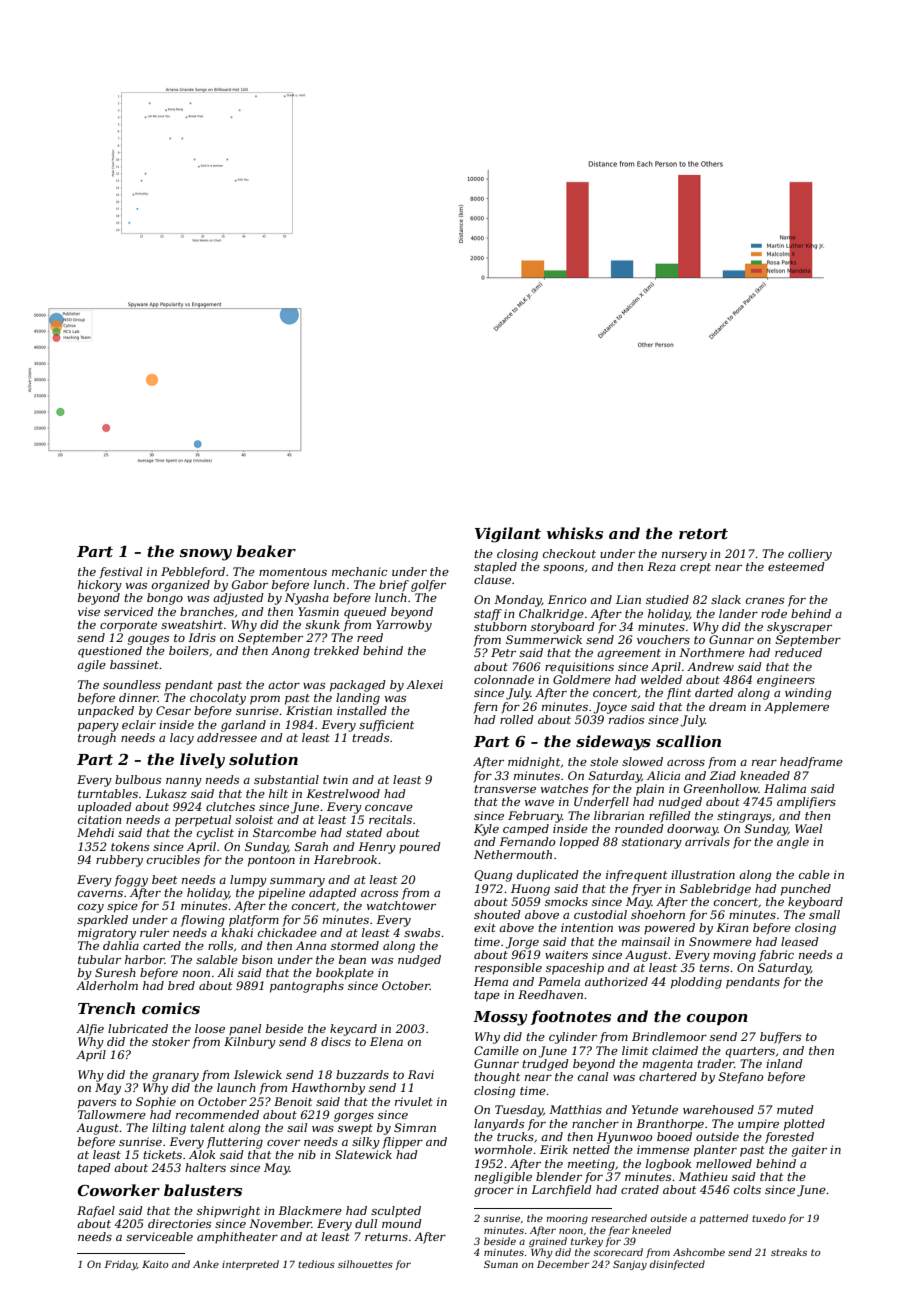 The width and height of the screenshot is (924, 1308). What do you see at coordinates (316, 1264) in the screenshot?
I see `tedious` at bounding box center [316, 1264].
